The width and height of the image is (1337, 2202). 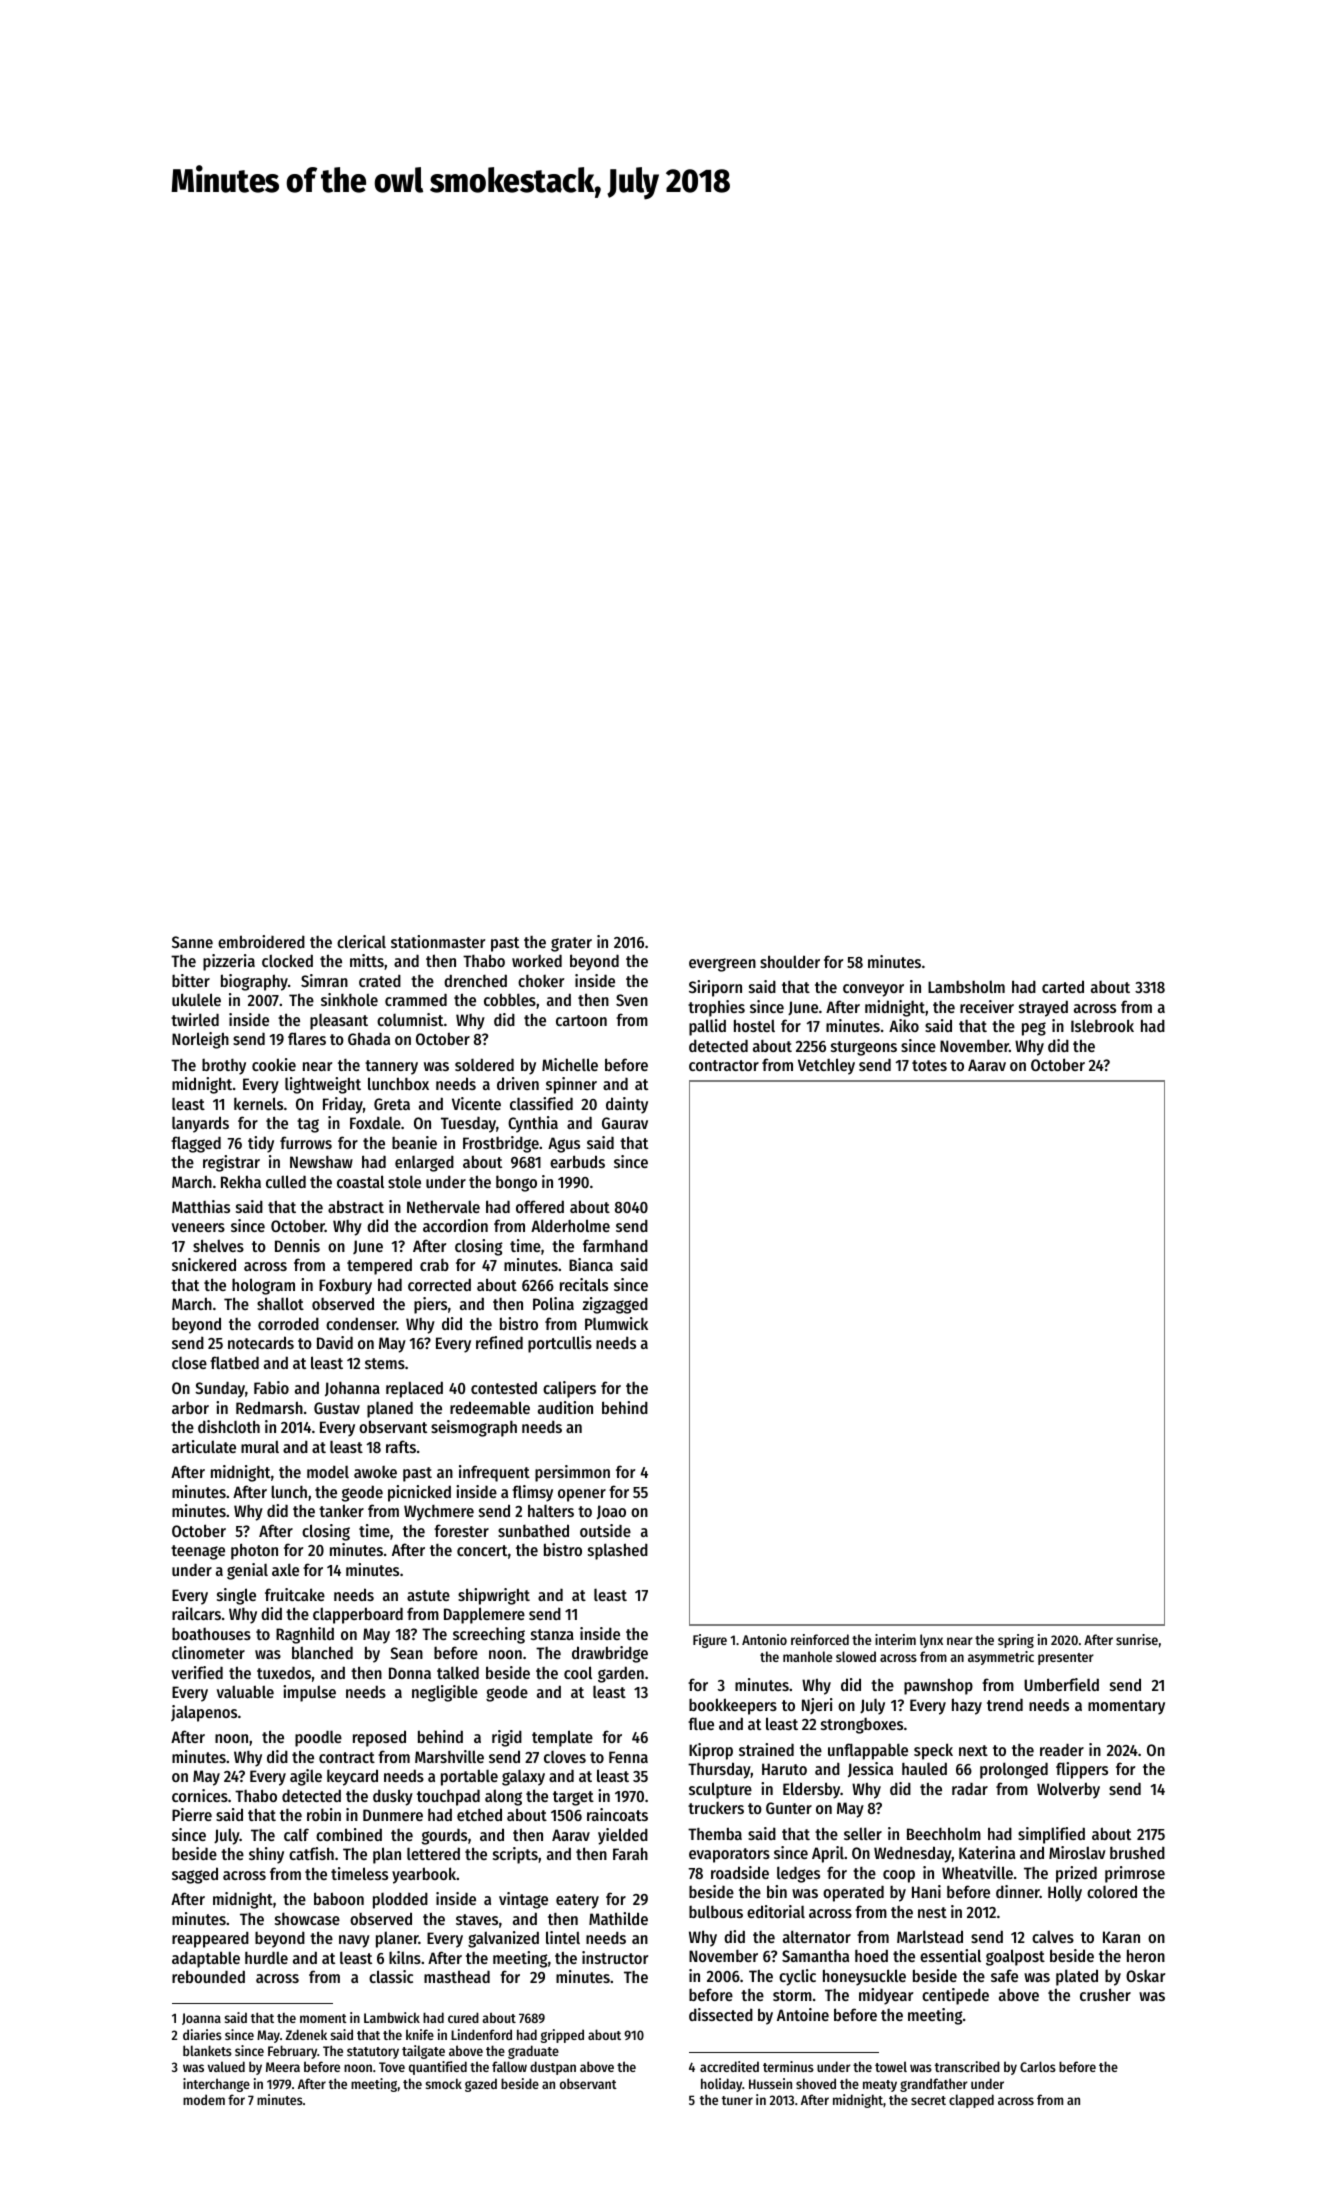 I want to click on pleasant, so click(x=339, y=1022).
